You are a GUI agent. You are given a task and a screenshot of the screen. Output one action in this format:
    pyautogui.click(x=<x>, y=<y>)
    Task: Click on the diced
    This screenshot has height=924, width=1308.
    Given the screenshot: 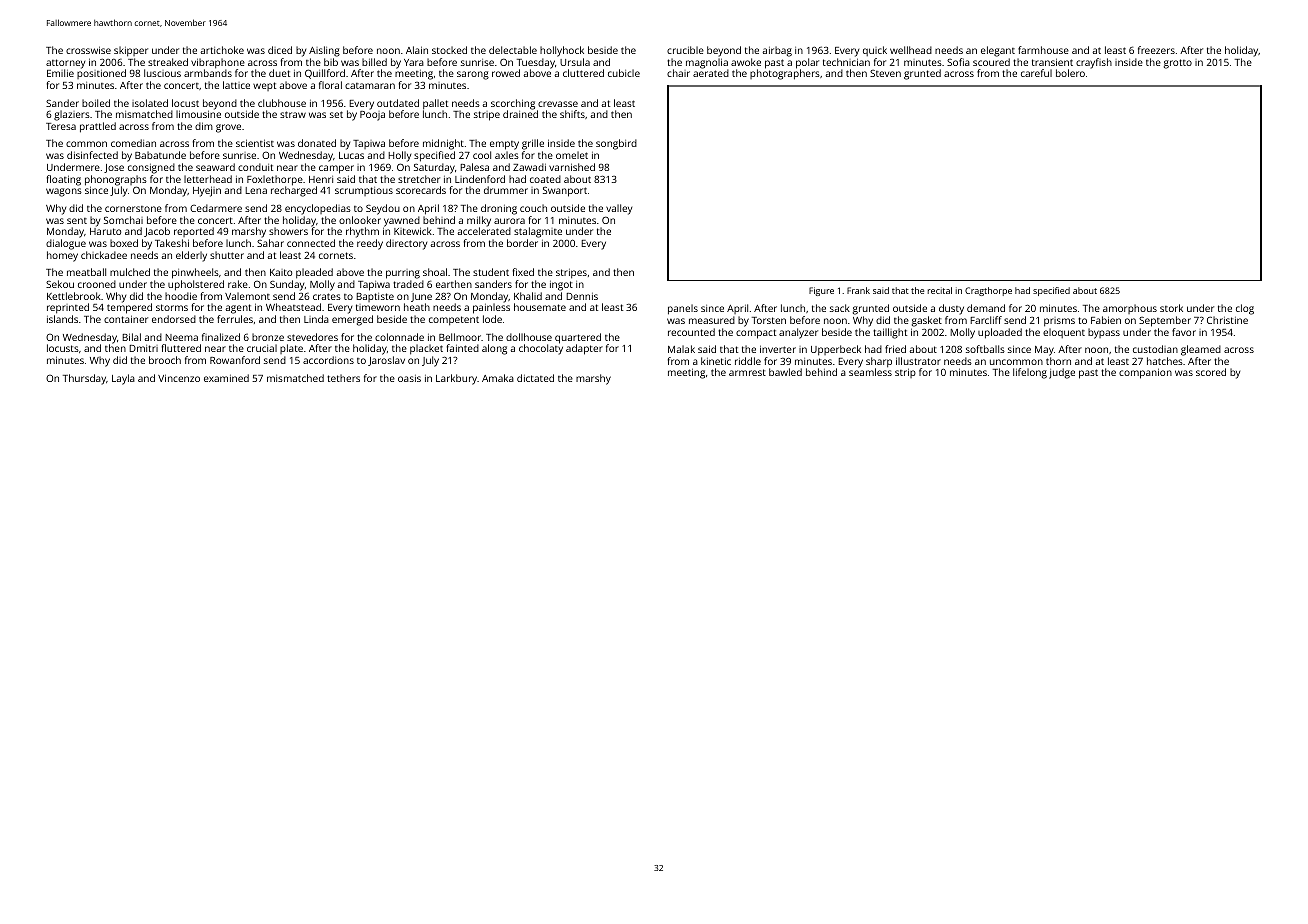 What is the action you would take?
    pyautogui.click(x=280, y=50)
